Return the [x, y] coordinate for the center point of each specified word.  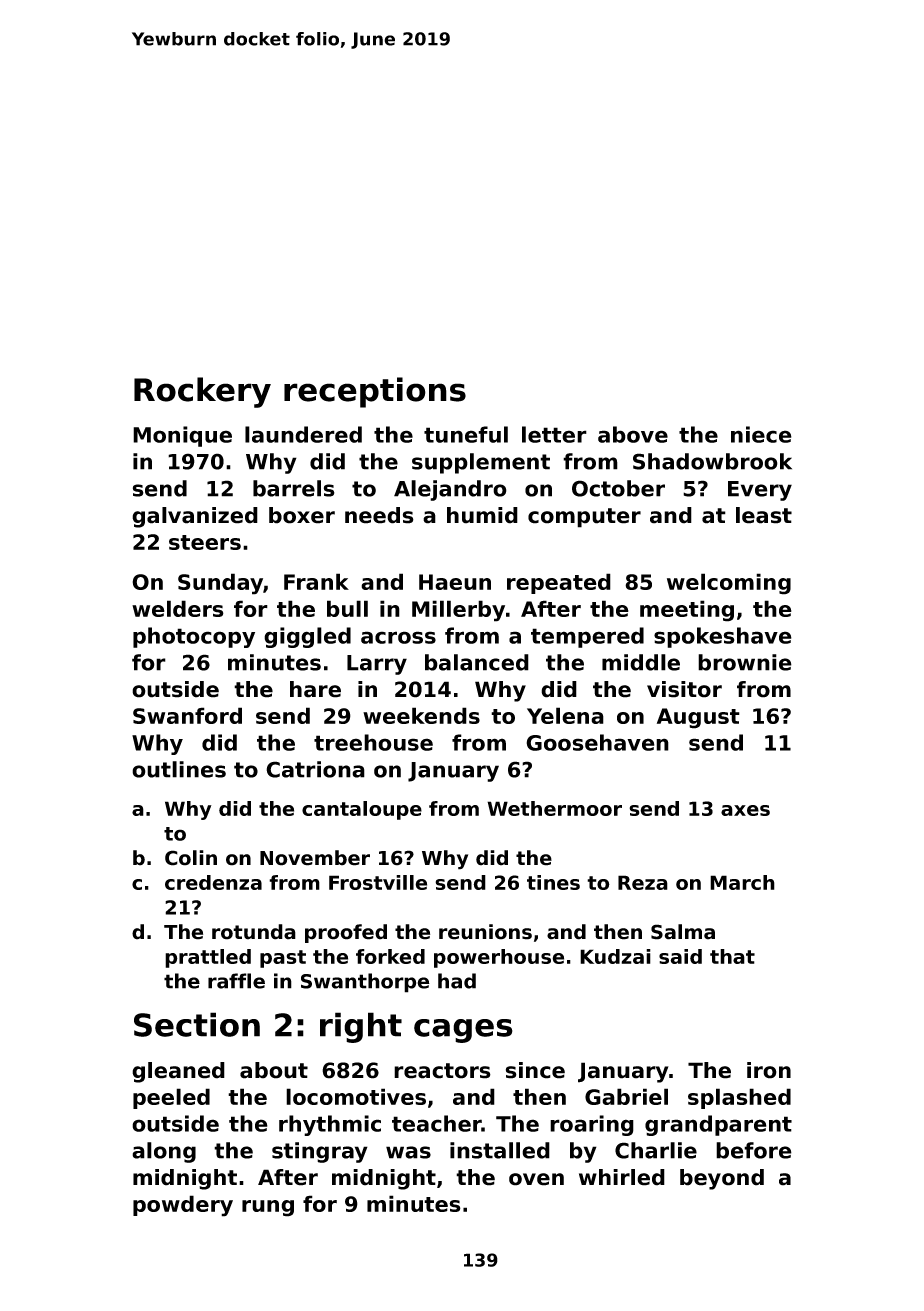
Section [197, 1024]
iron [769, 1070]
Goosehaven [597, 742]
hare [315, 689]
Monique [182, 436]
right [361, 1027]
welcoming [729, 584]
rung [268, 1208]
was [408, 1152]
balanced [477, 662]
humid [482, 515]
